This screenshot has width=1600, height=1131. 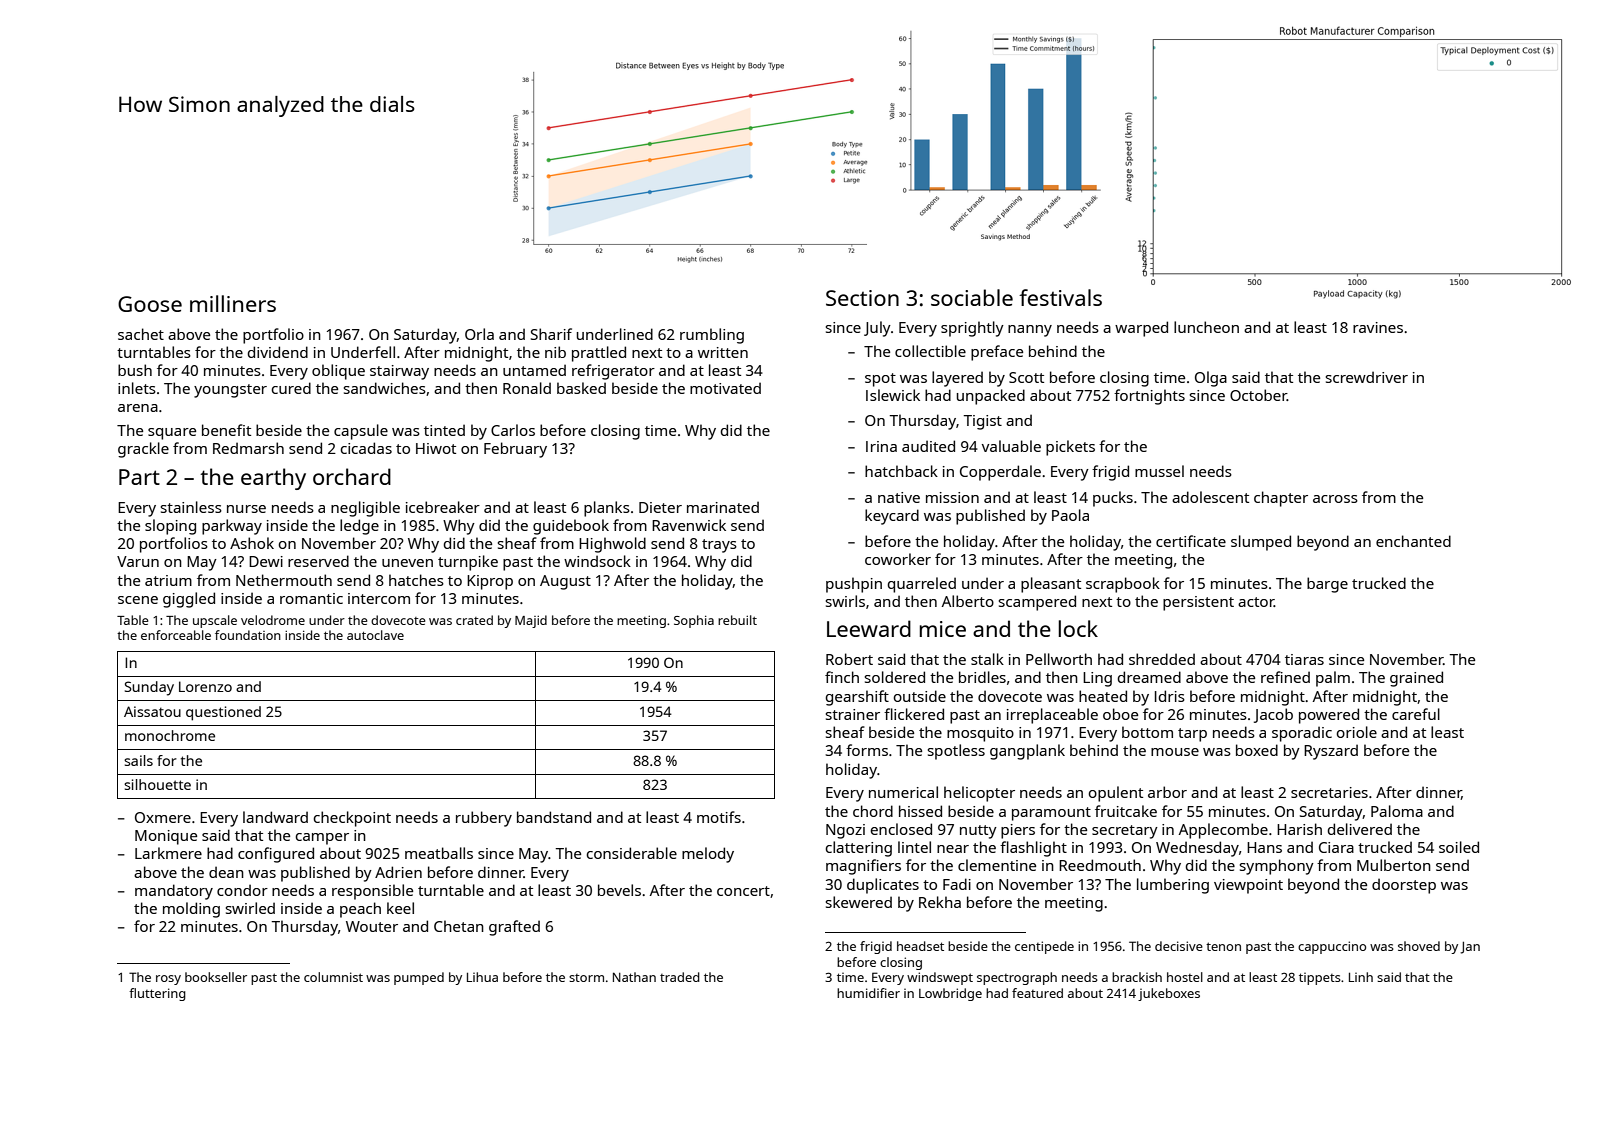 What do you see at coordinates (419, 978) in the screenshot?
I see `pumped` at bounding box center [419, 978].
